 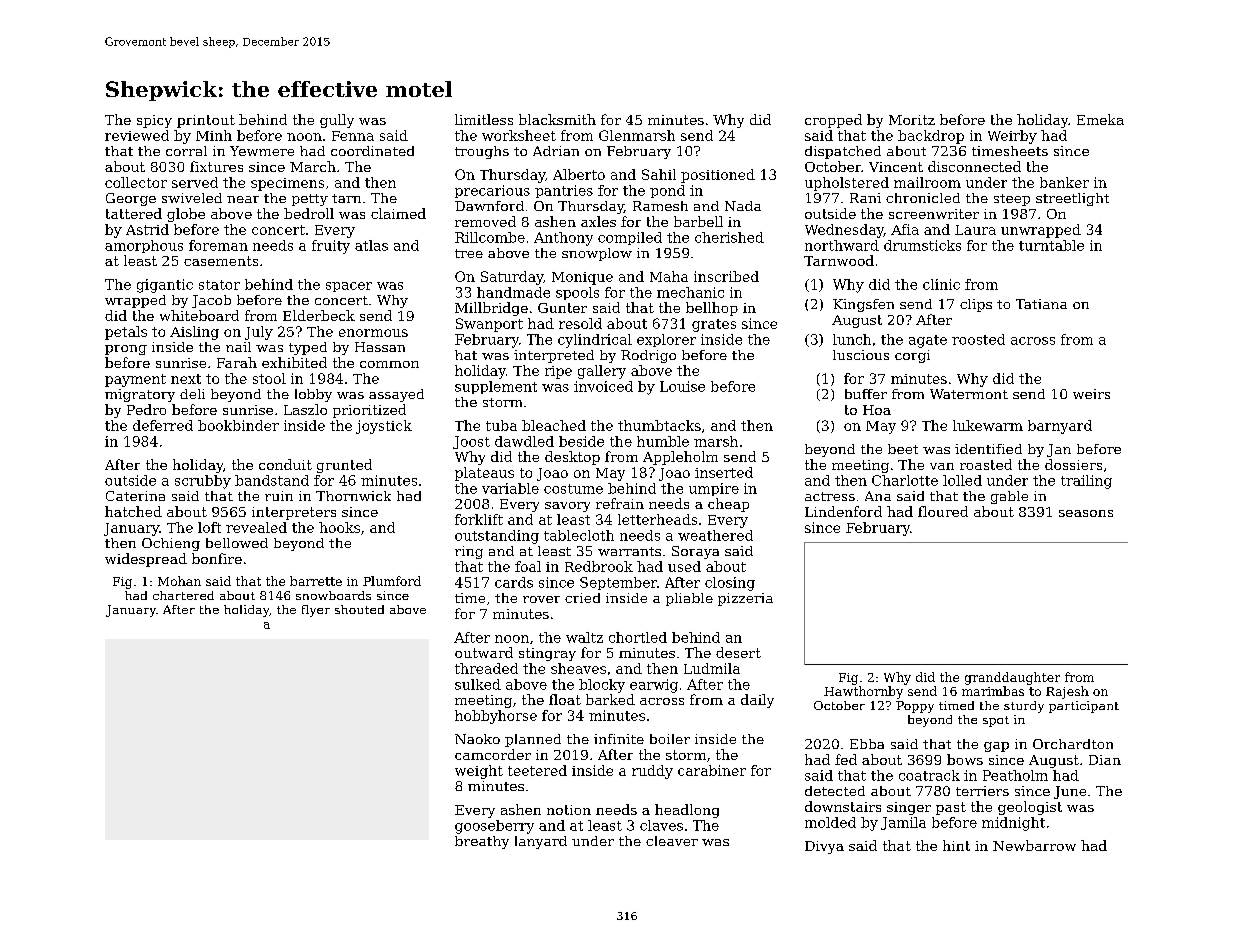 I want to click on chortled, so click(x=638, y=637).
